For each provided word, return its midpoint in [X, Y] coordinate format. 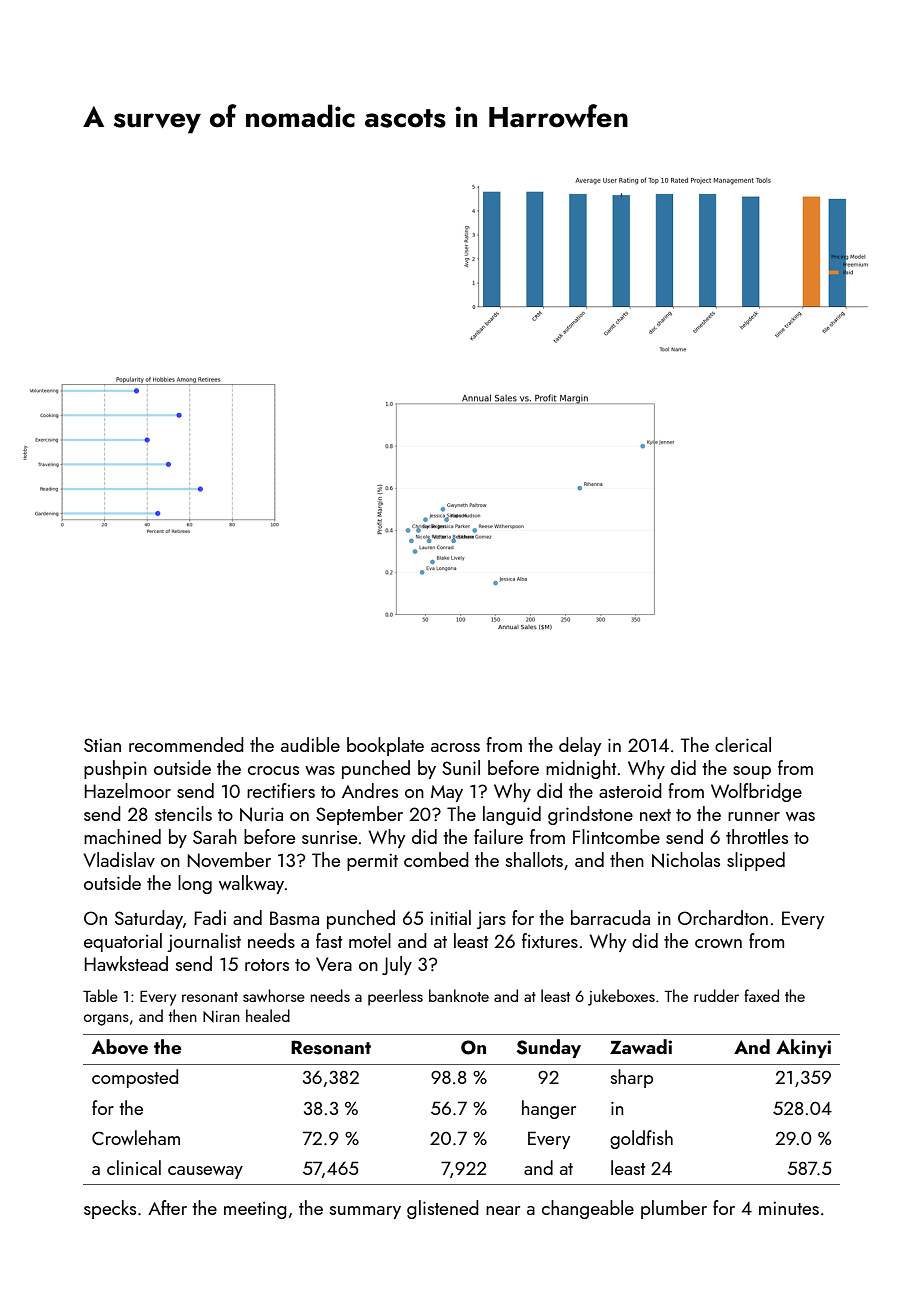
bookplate [385, 746]
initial [450, 917]
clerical [743, 744]
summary [365, 1212]
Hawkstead [126, 963]
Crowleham [136, 1137]
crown [718, 943]
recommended [186, 744]
